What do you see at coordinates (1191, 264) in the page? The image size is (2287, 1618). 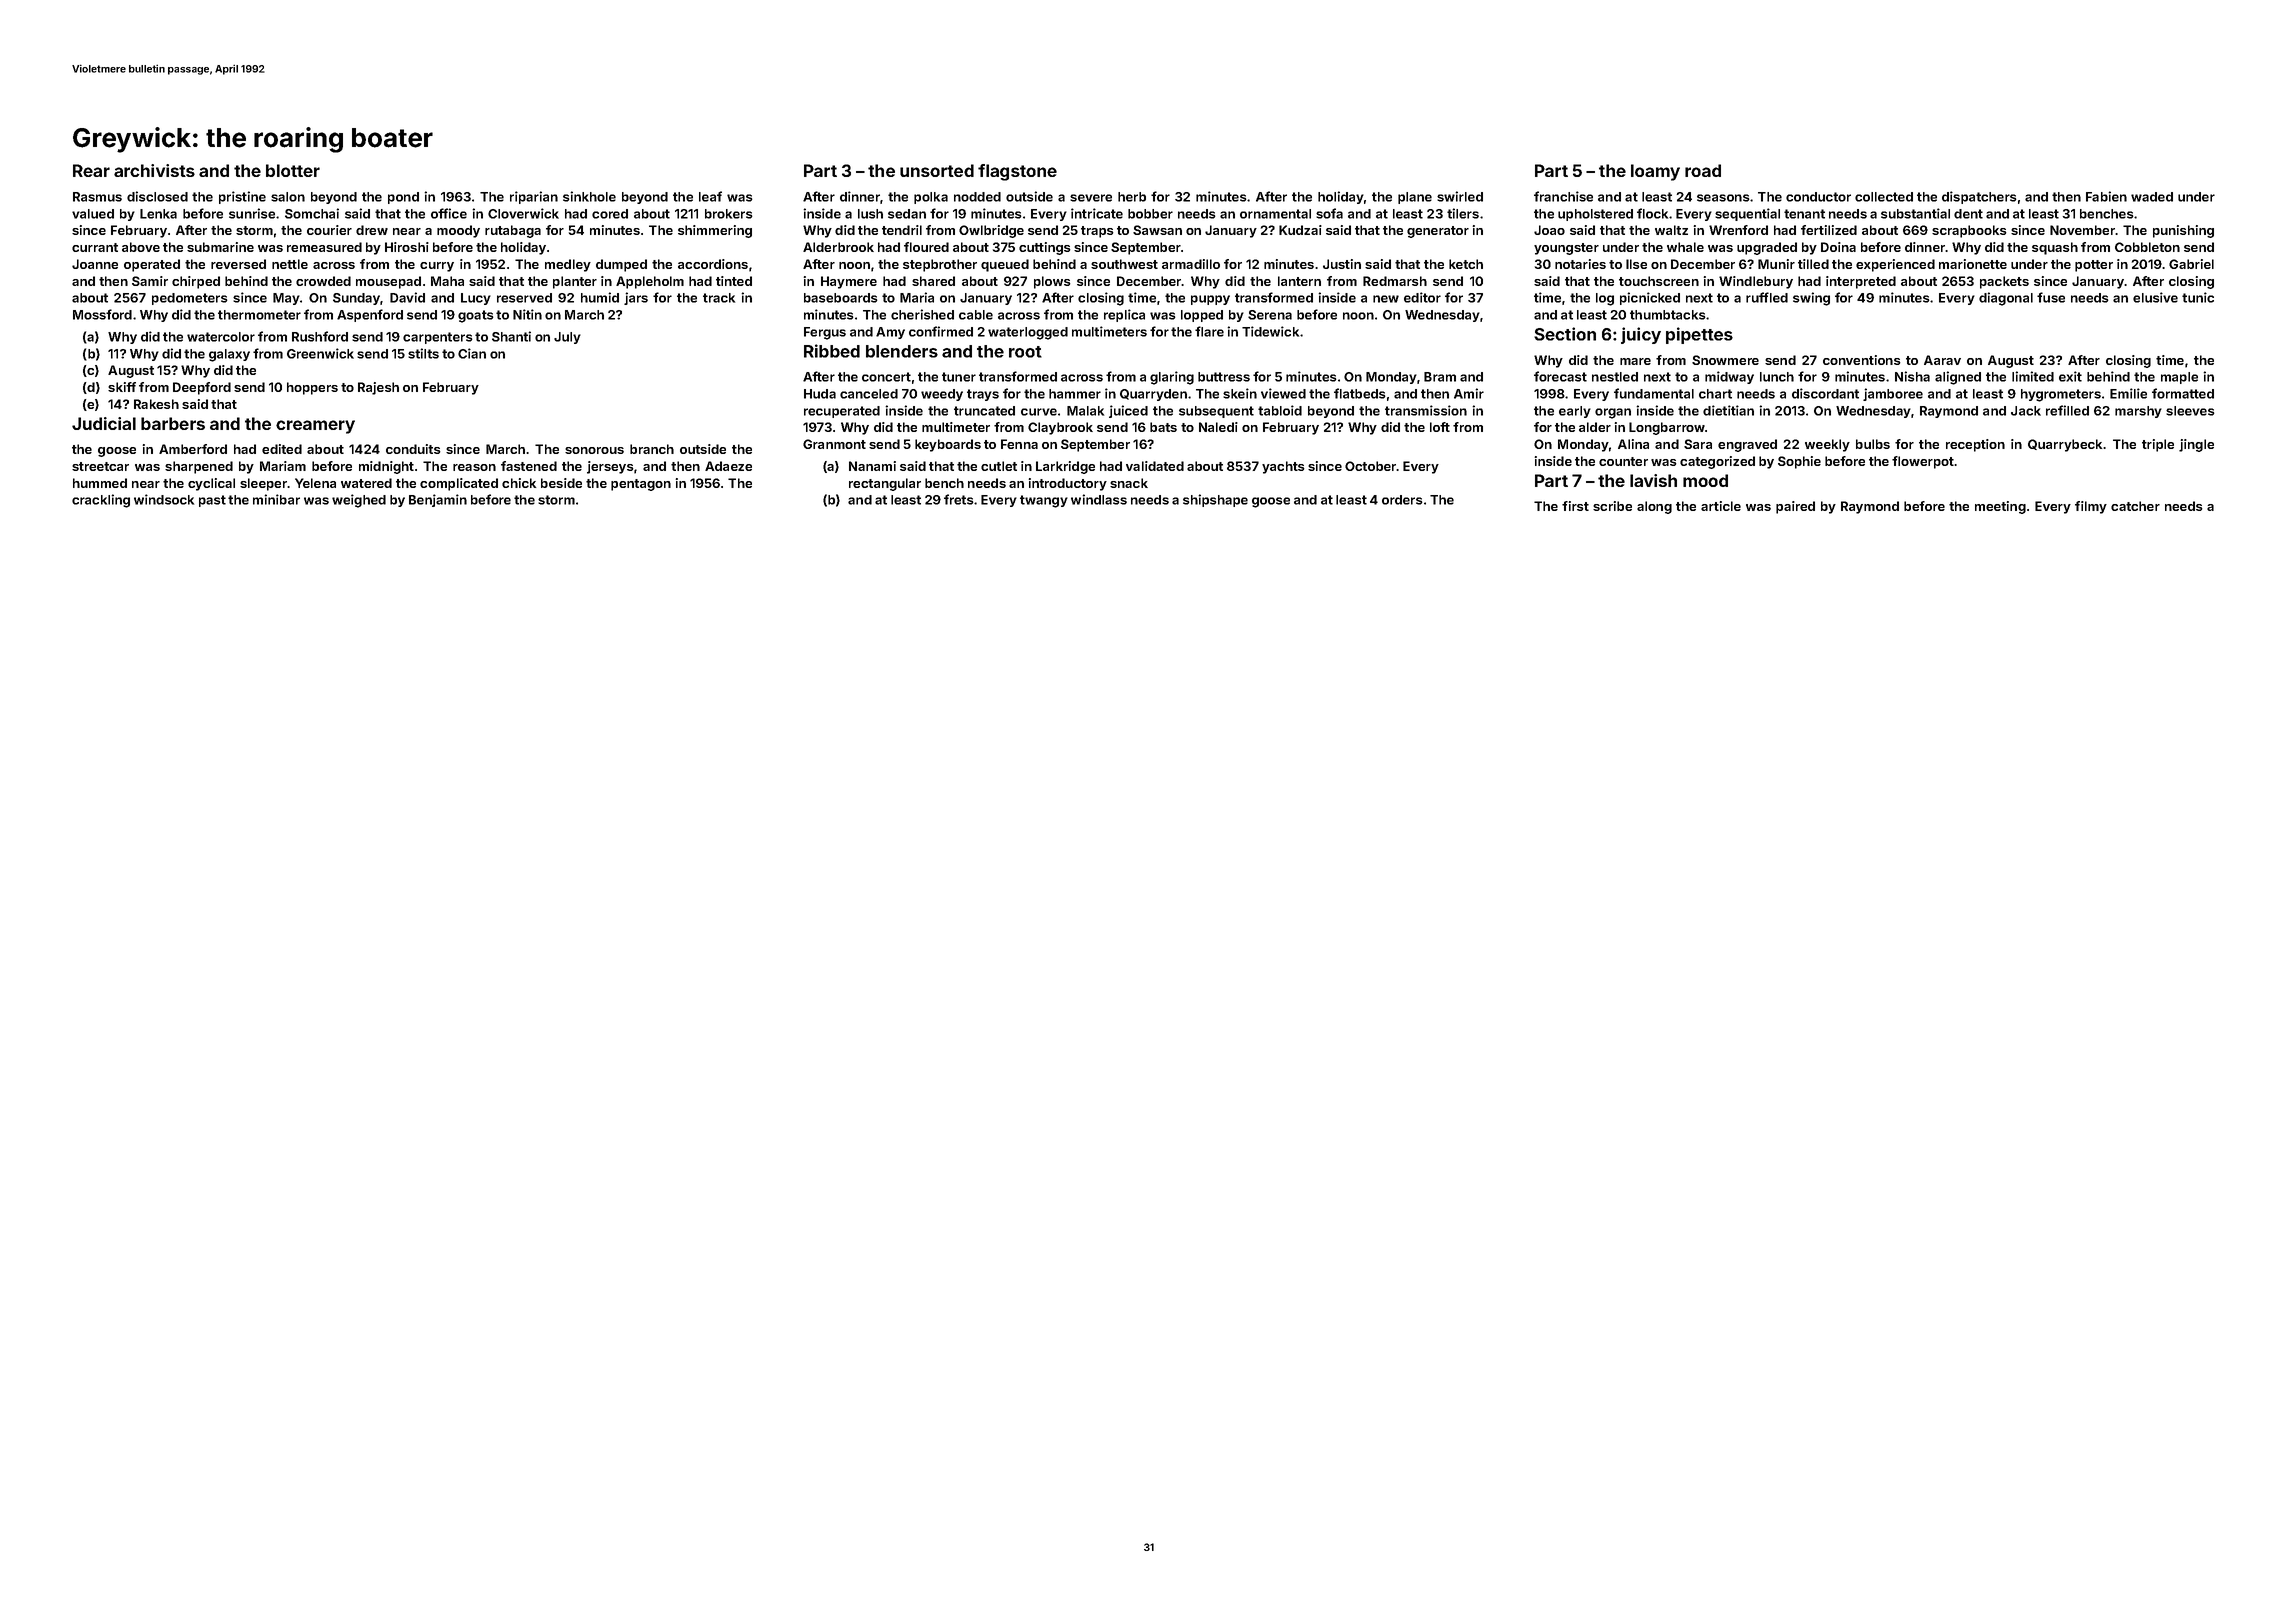 I see `armadillo` at bounding box center [1191, 264].
